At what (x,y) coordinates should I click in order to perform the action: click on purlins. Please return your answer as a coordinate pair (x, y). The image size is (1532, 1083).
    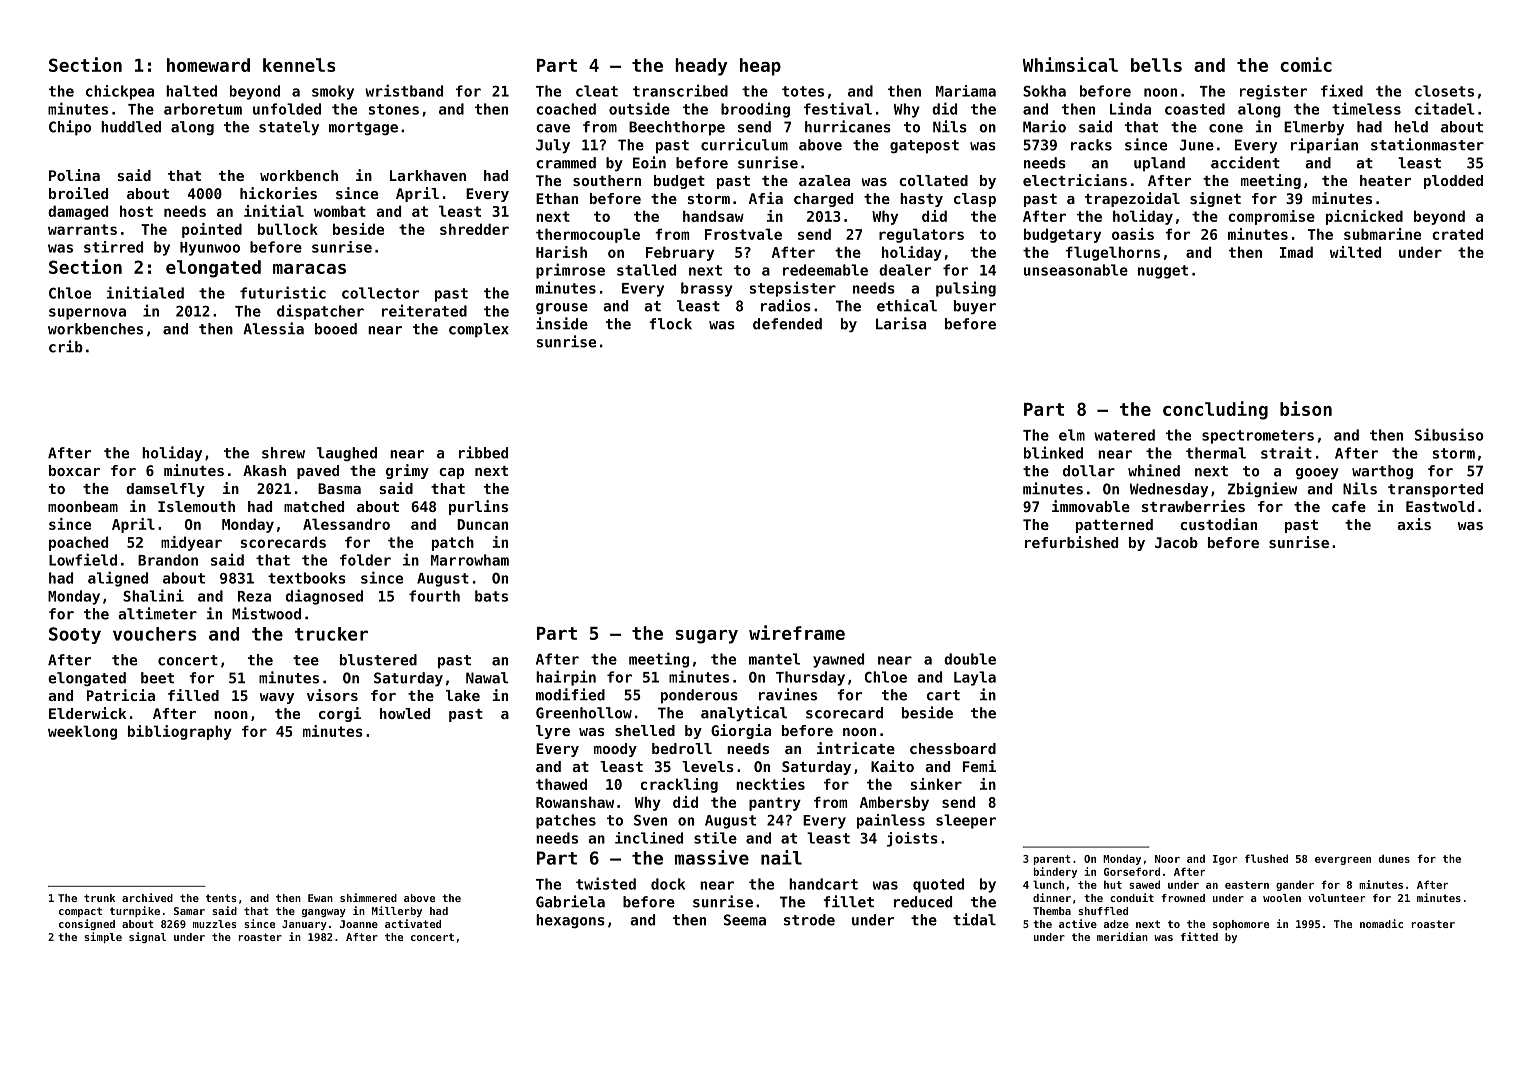
    Looking at the image, I should click on (478, 507).
